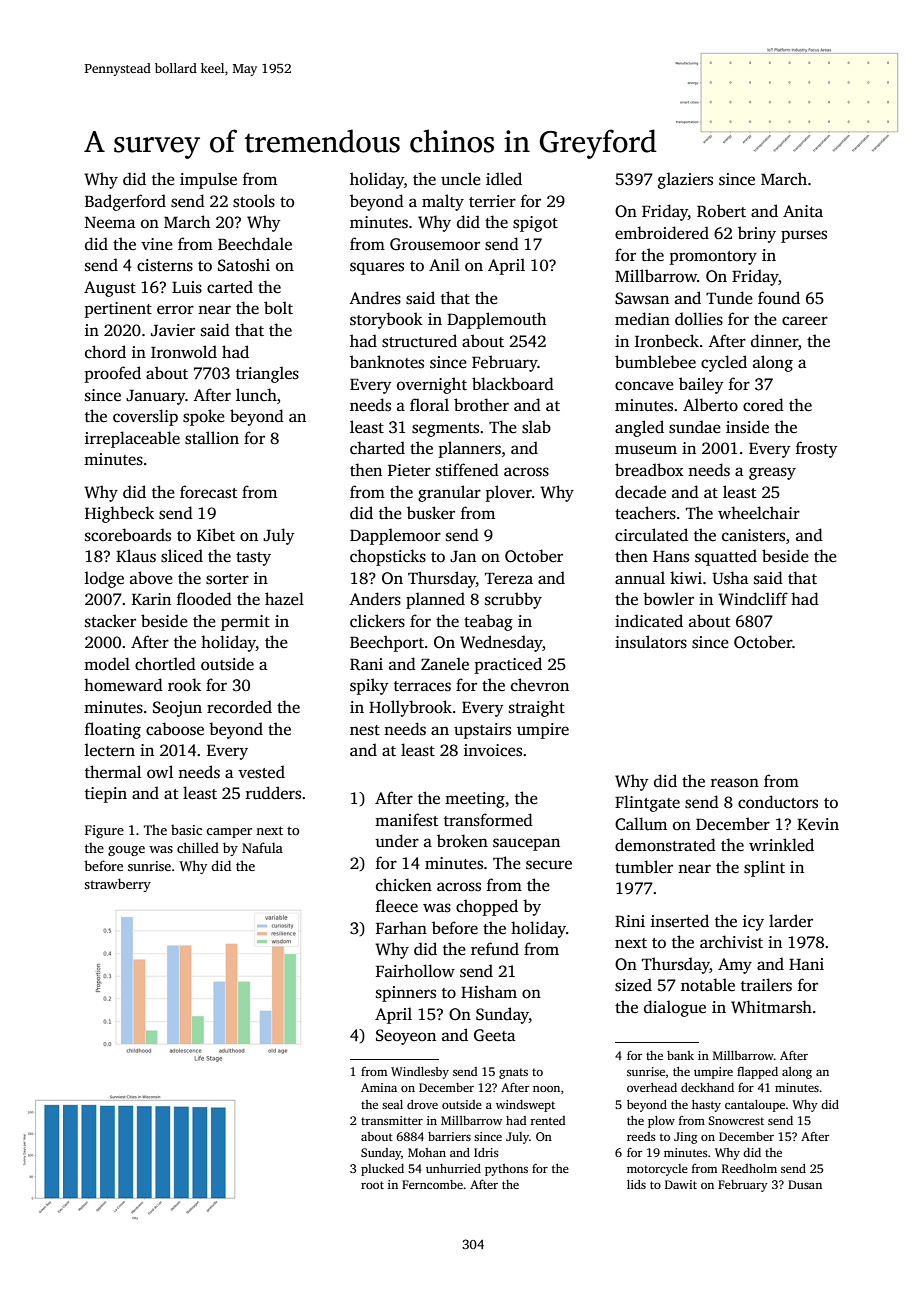  What do you see at coordinates (509, 578) in the screenshot?
I see `Tereza` at bounding box center [509, 578].
